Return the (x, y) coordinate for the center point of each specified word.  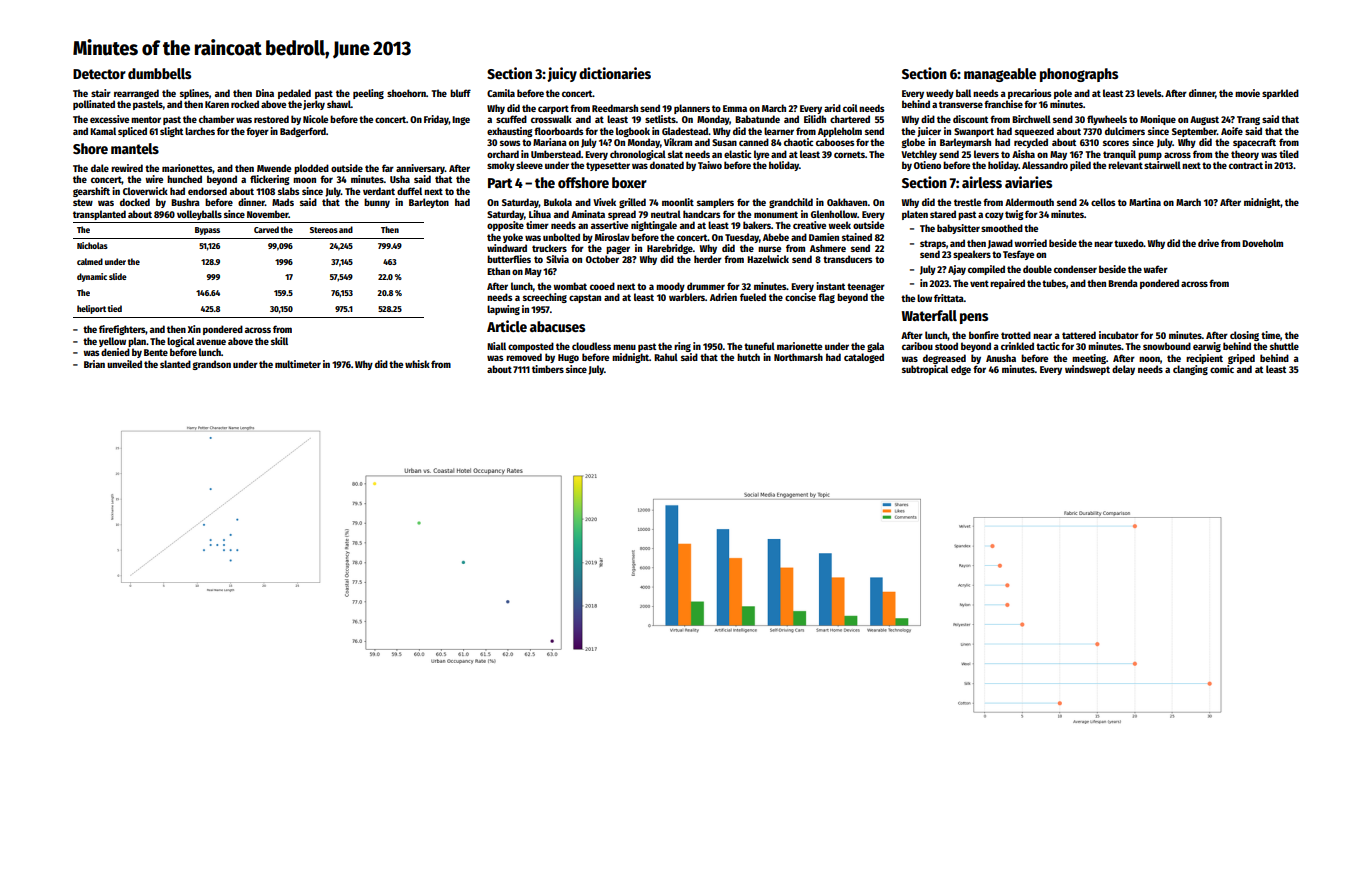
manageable (1000, 75)
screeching (545, 298)
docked (135, 202)
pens (974, 318)
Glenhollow (834, 214)
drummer (706, 286)
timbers (548, 369)
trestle (967, 202)
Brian (94, 364)
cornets (849, 154)
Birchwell (1031, 119)
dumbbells (159, 73)
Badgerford (303, 132)
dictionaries (615, 73)
